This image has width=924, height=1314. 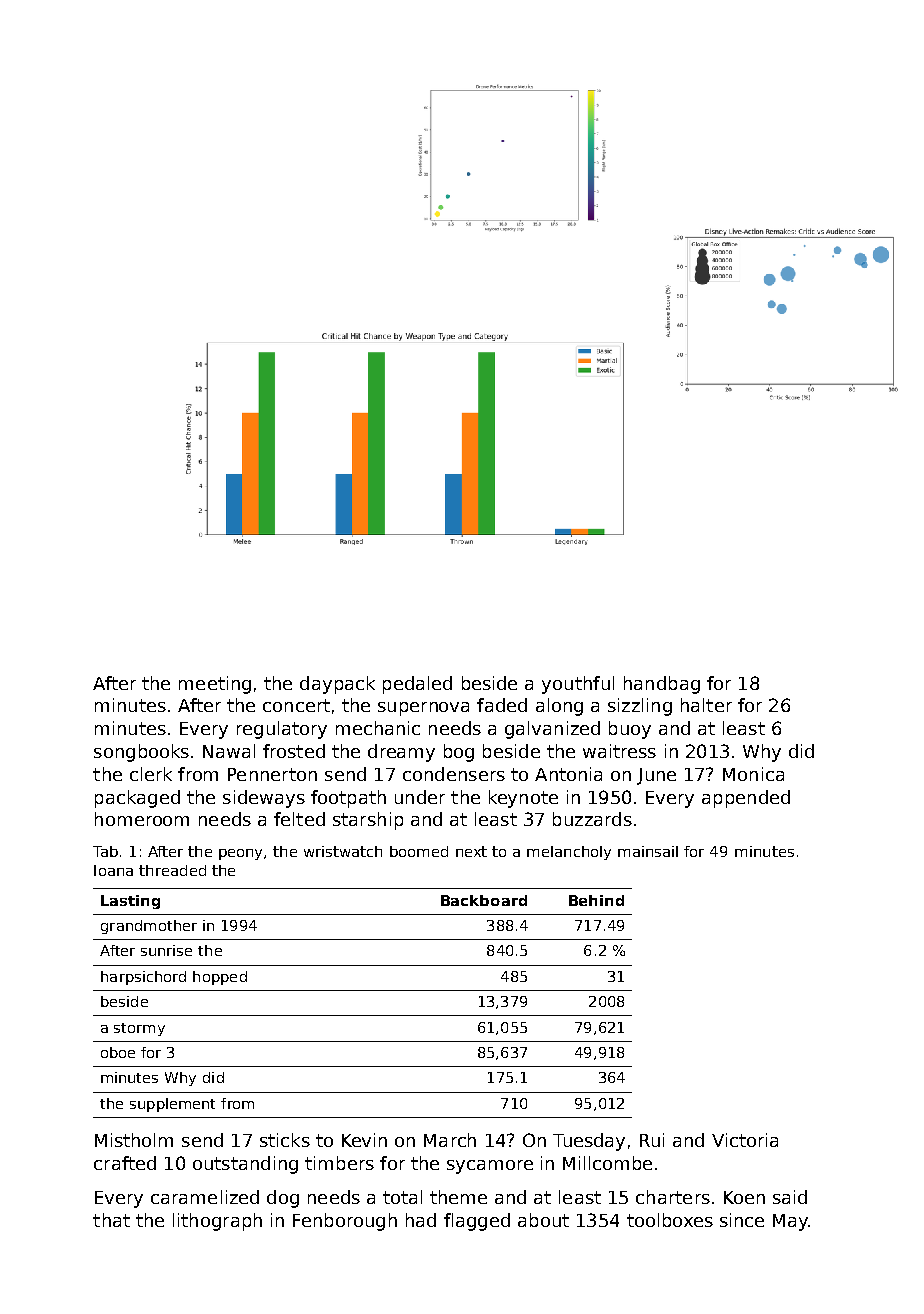 I want to click on halter, so click(x=706, y=705).
